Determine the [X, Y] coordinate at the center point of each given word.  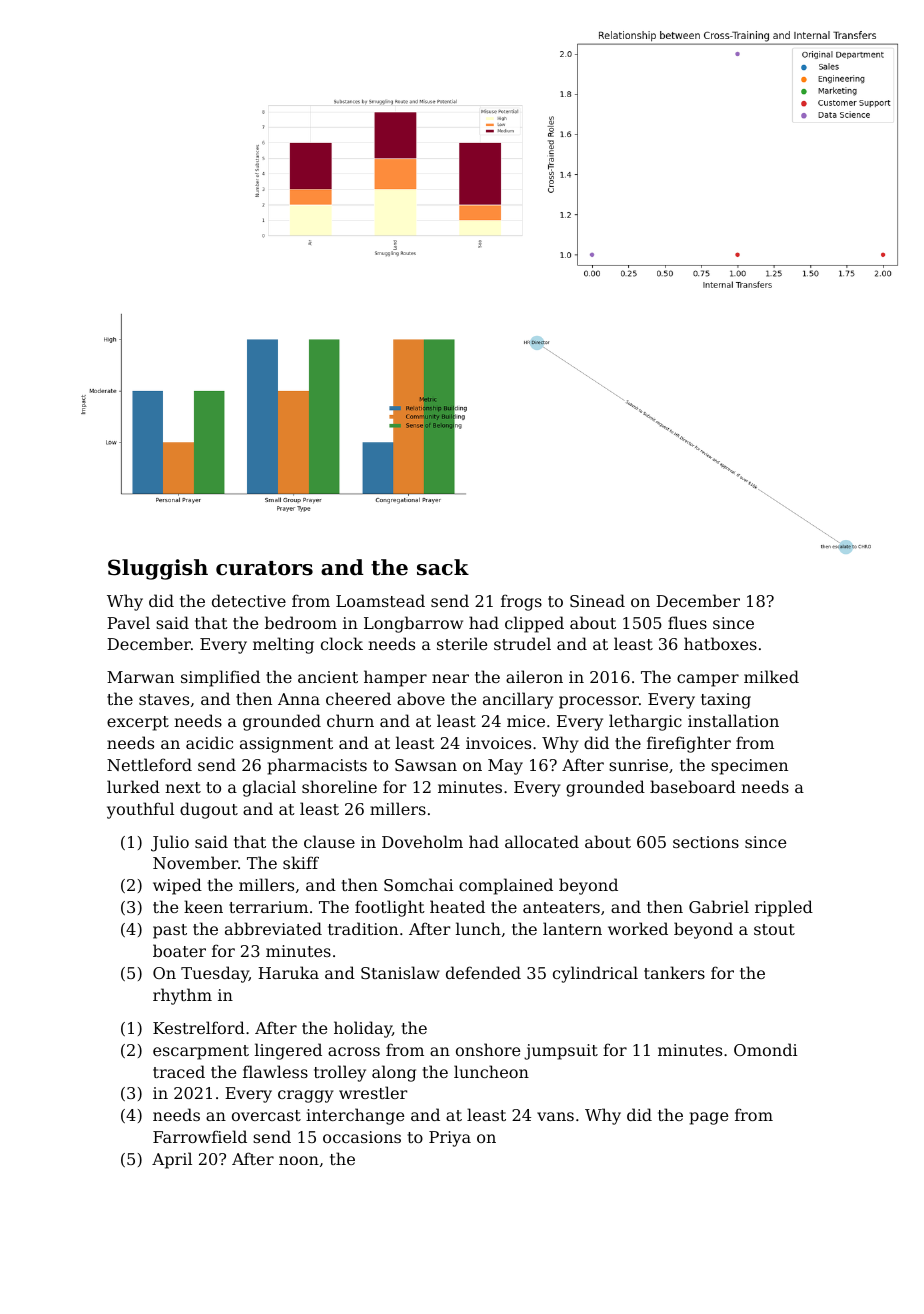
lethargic [645, 722]
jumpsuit [561, 1052]
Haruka [288, 972]
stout [774, 929]
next [183, 787]
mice [526, 721]
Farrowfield [200, 1136]
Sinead [597, 600]
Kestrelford [199, 1027]
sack [443, 567]
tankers [674, 972]
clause [329, 841]
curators [264, 568]
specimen [749, 767]
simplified [220, 678]
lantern [572, 928]
